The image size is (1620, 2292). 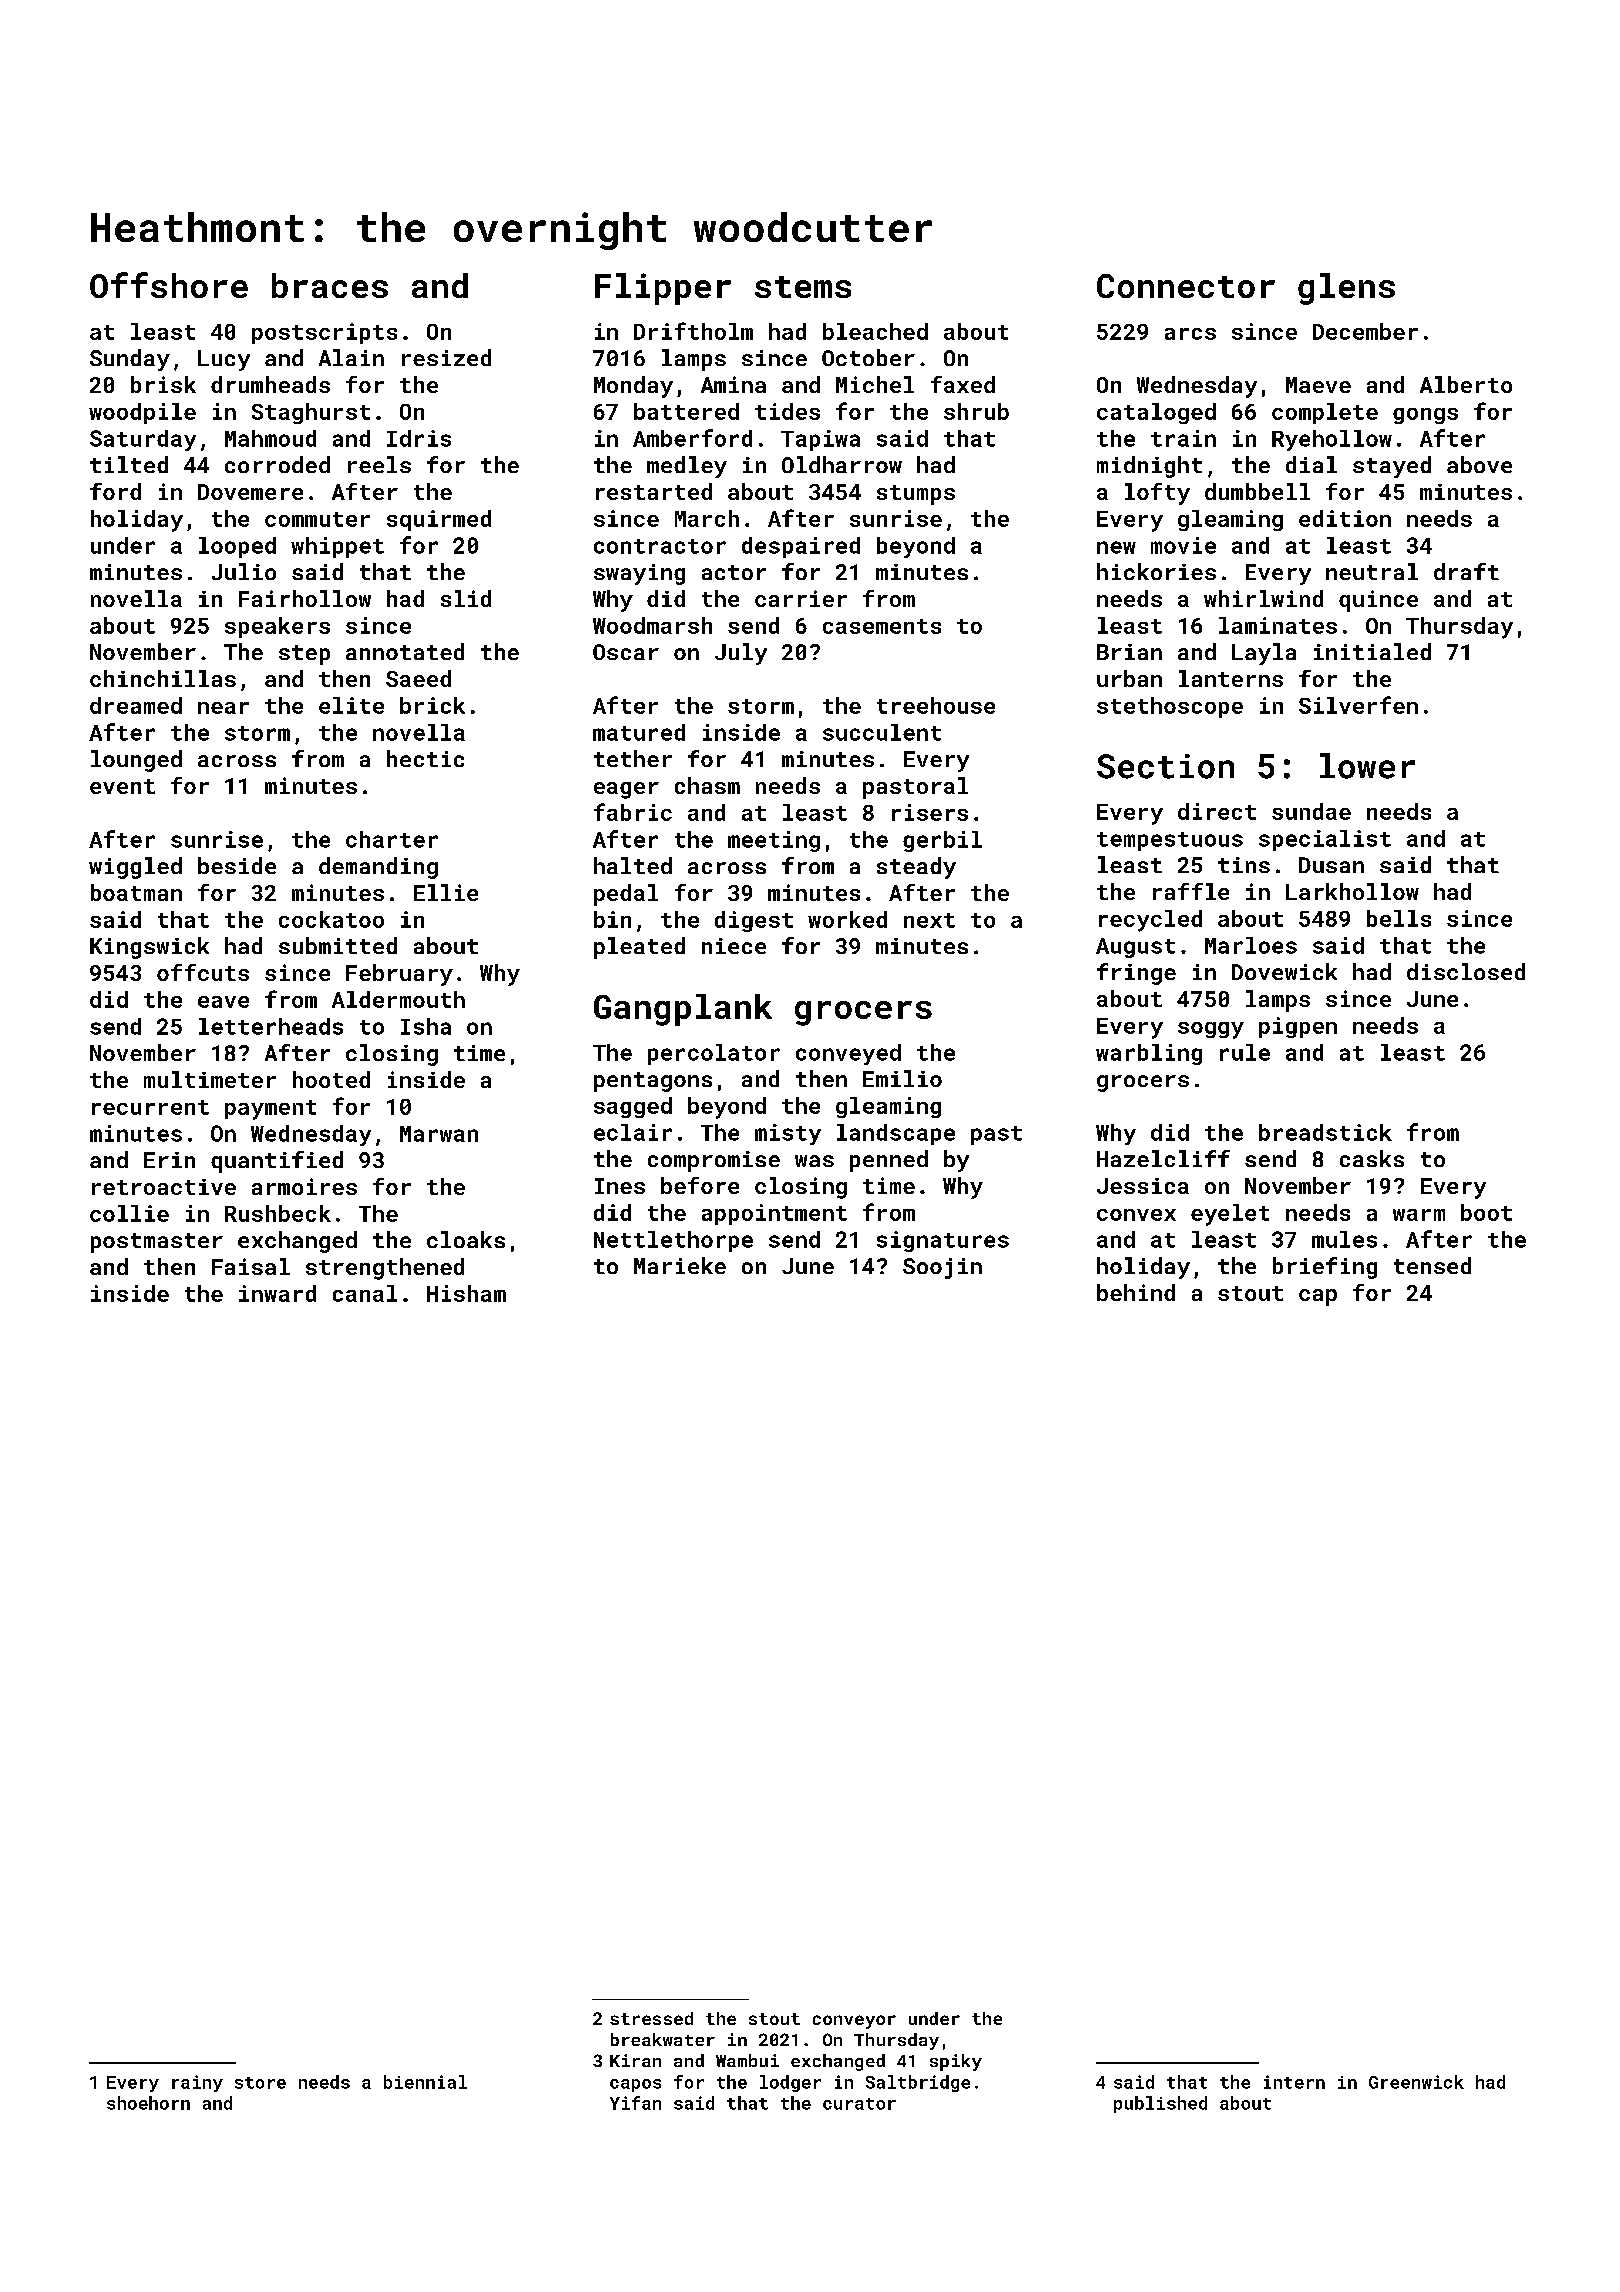 I want to click on lower, so click(x=1367, y=766).
